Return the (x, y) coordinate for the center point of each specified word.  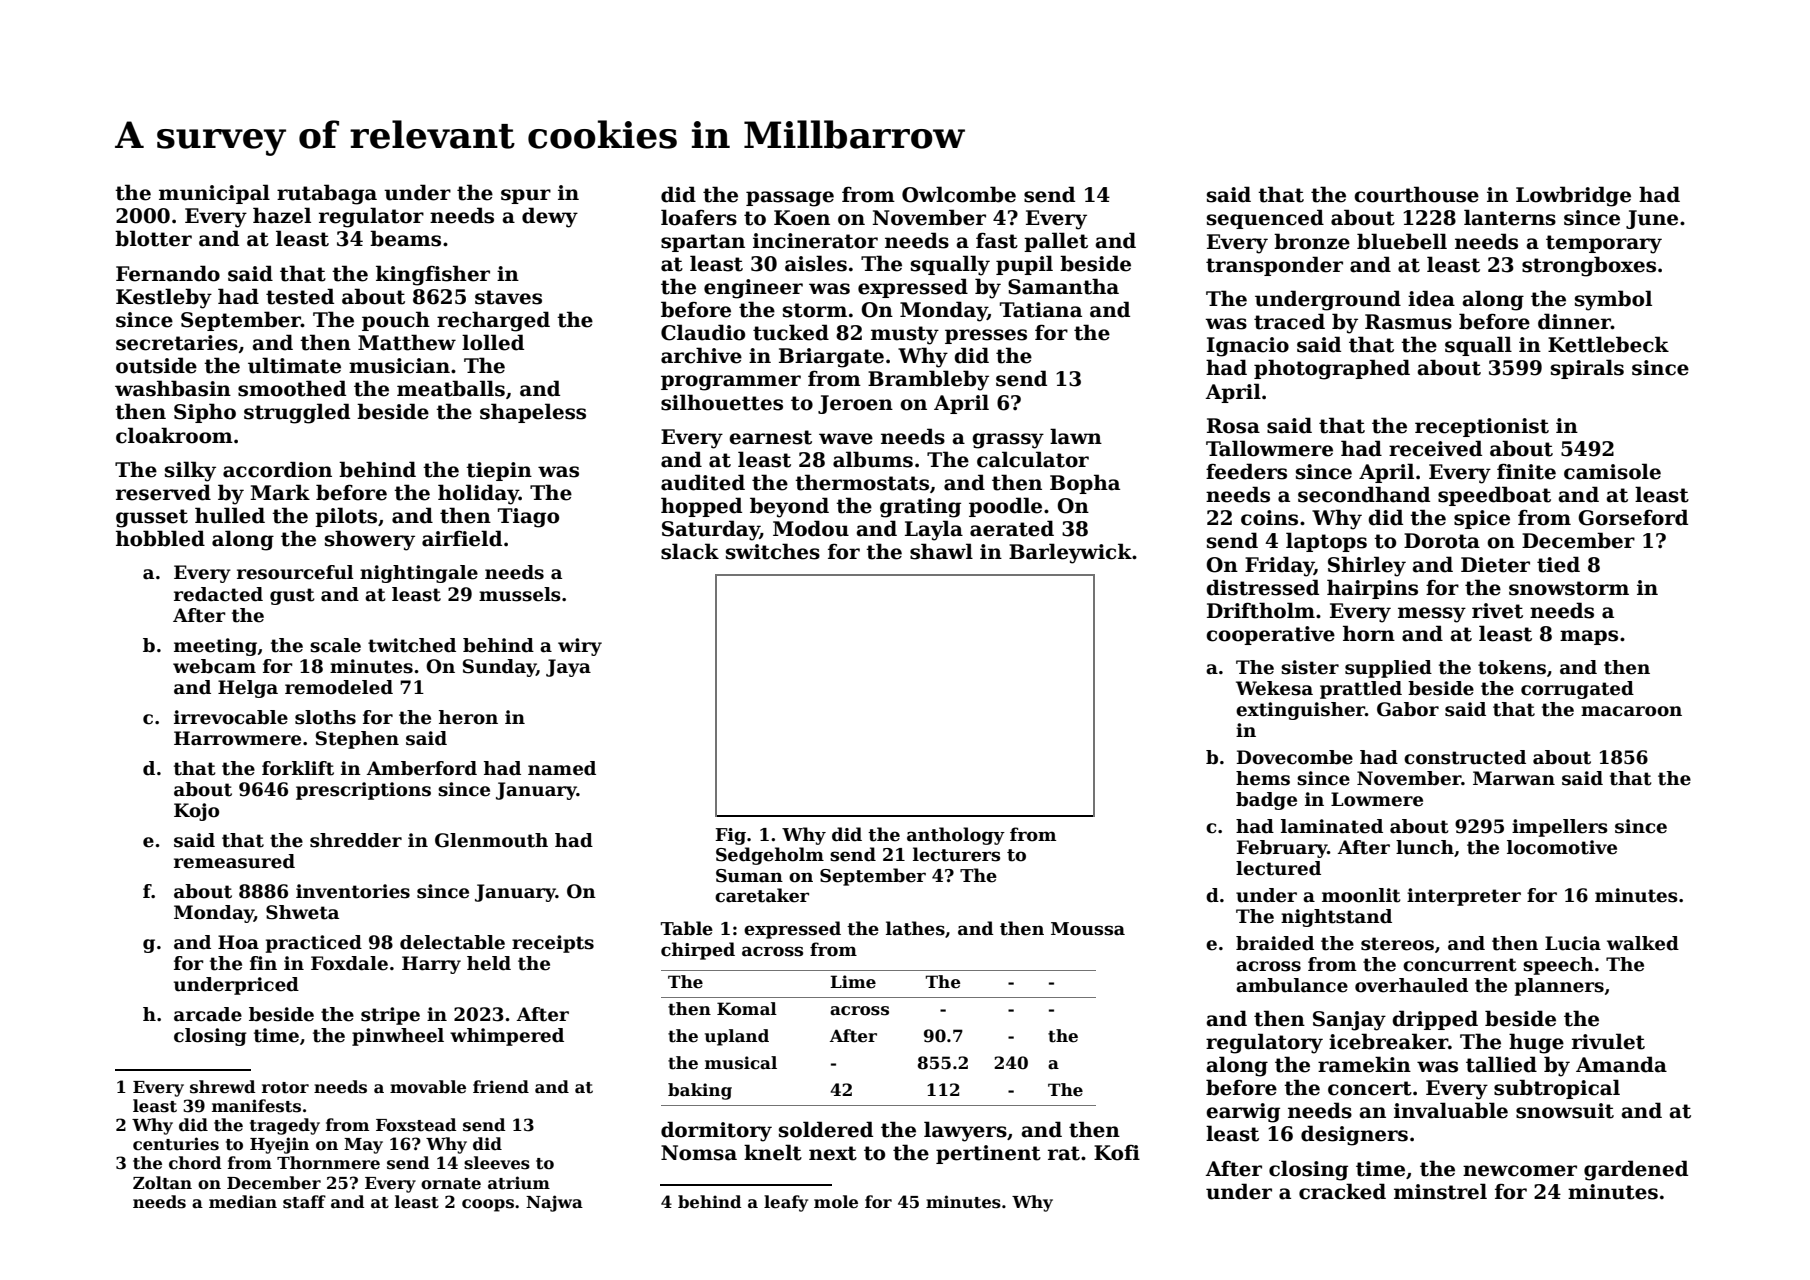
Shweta (302, 912)
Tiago (528, 518)
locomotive (1562, 847)
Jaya (568, 668)
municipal (214, 194)
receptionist (1482, 427)
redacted (218, 594)
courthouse (1416, 194)
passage (790, 199)
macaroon (1631, 711)
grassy (1008, 441)
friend (501, 1087)
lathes (915, 928)
